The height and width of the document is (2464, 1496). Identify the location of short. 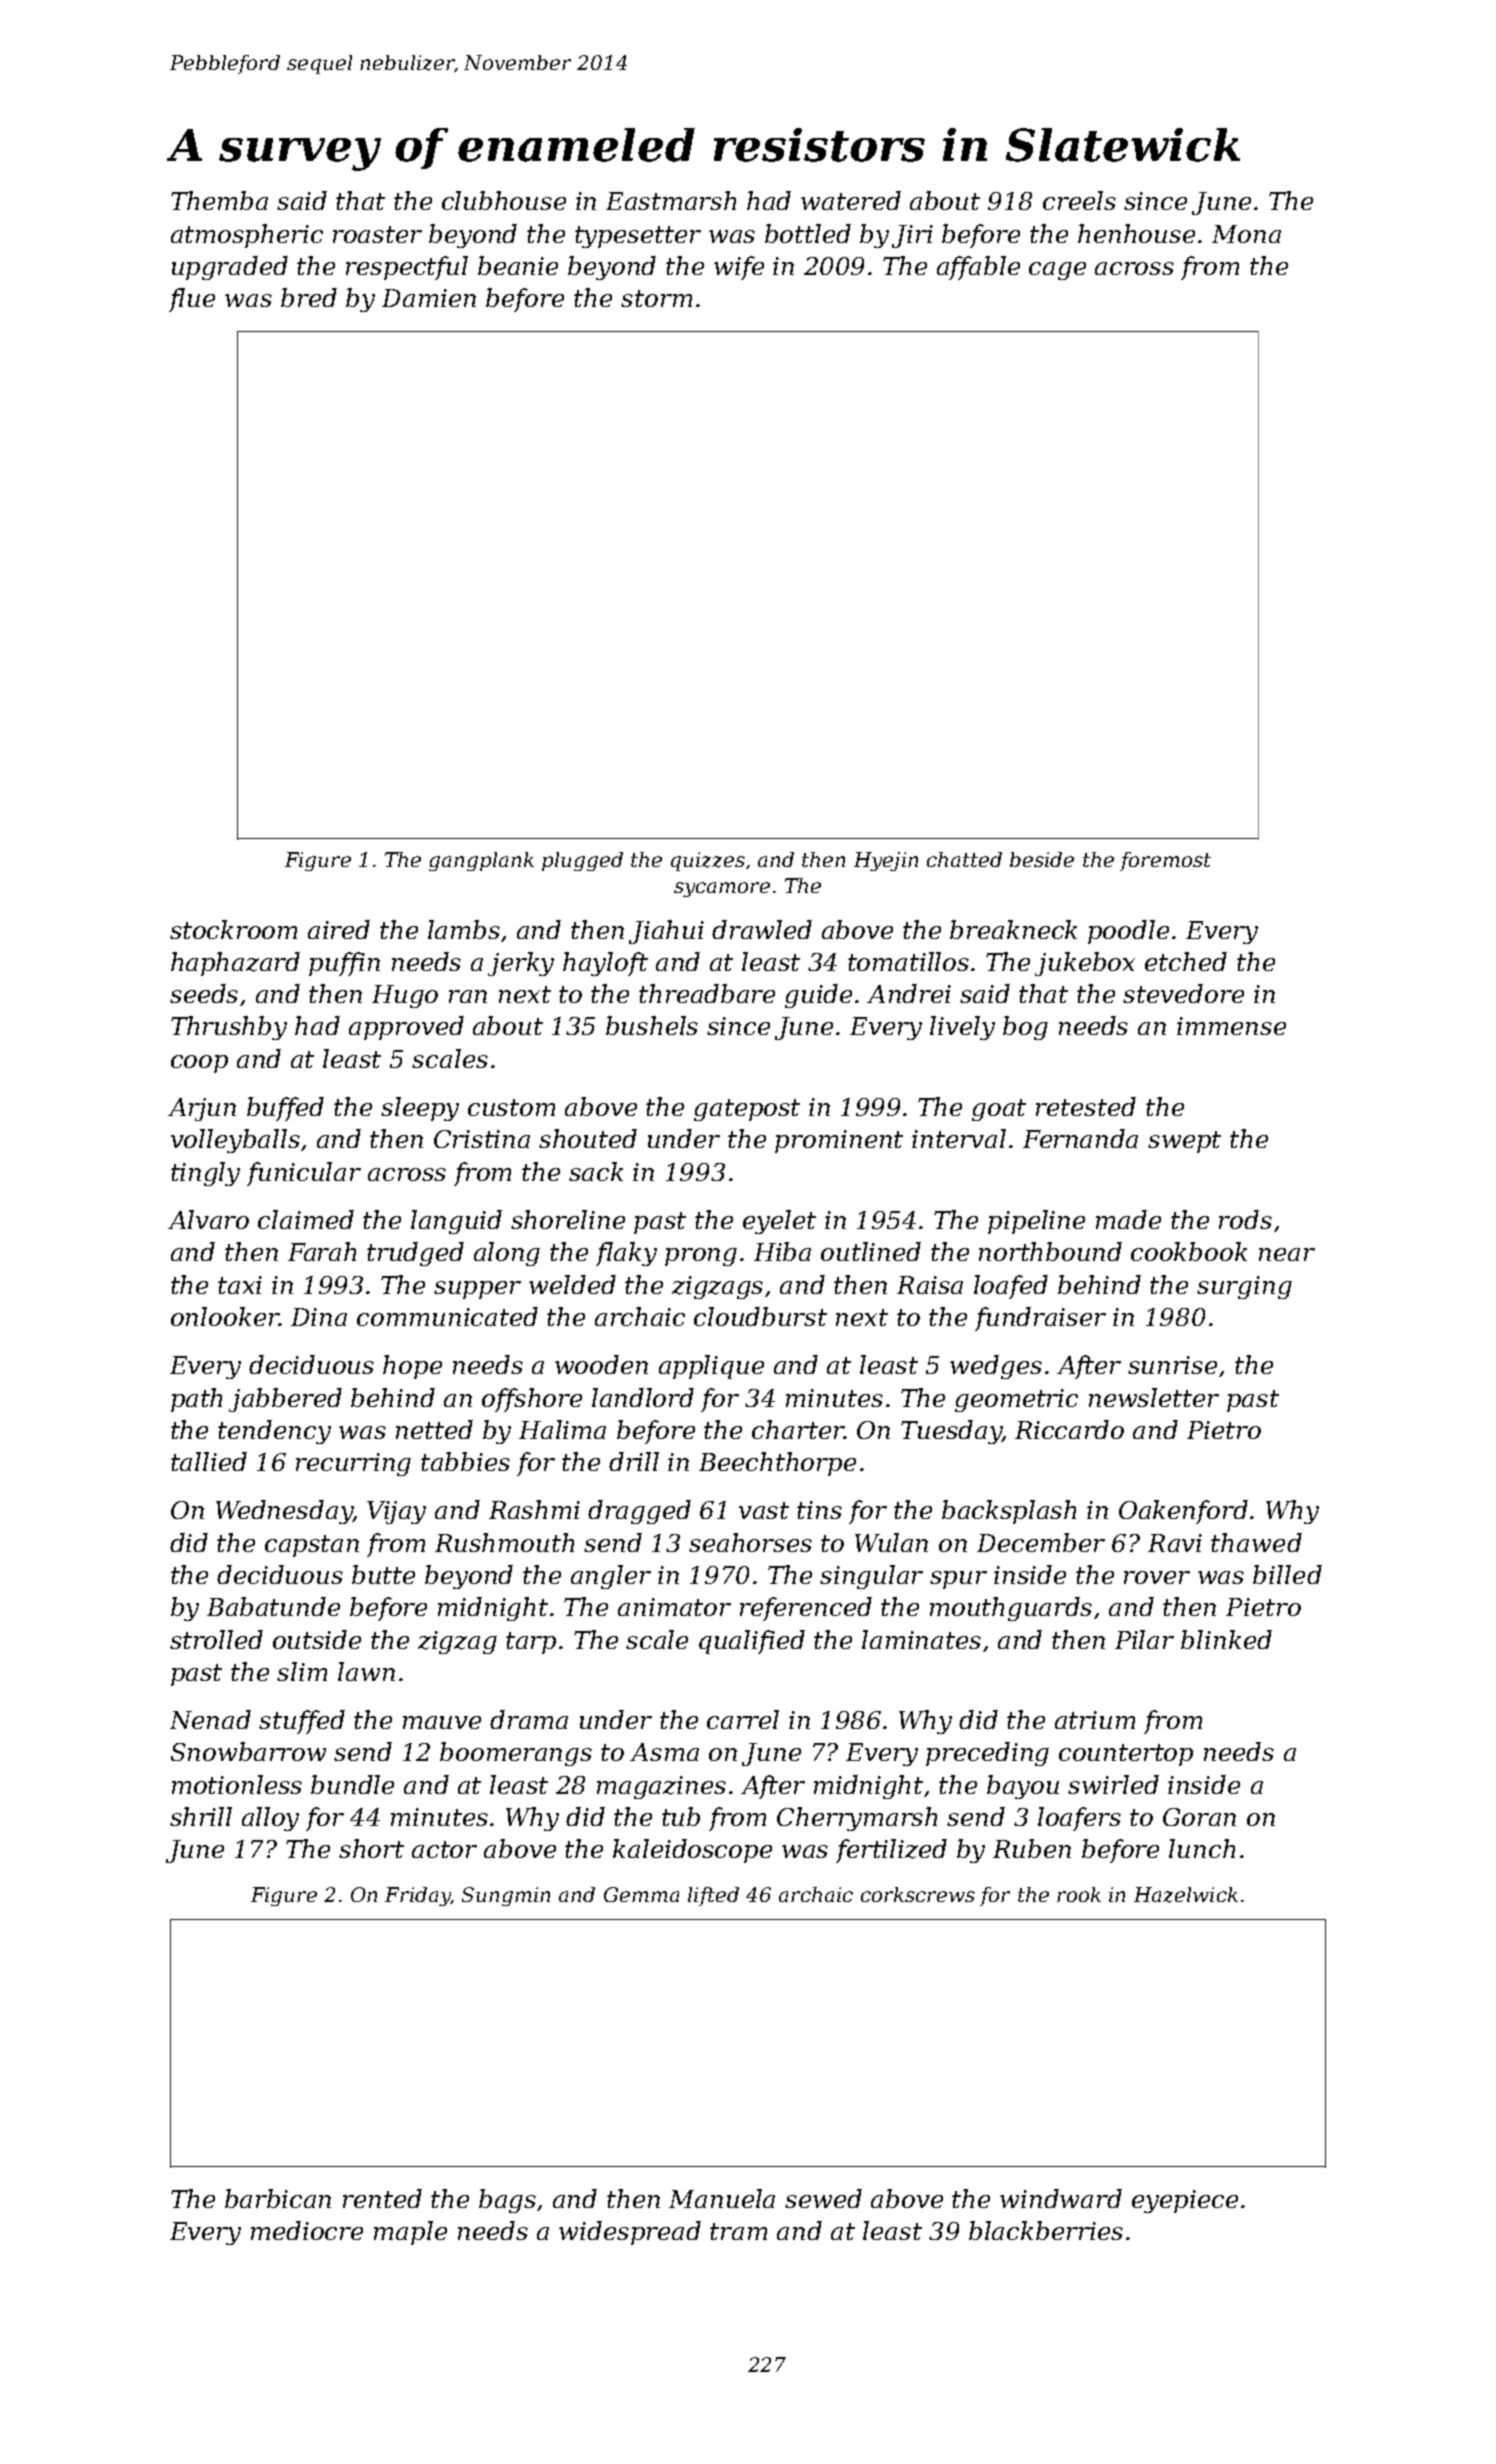
(371, 1848).
